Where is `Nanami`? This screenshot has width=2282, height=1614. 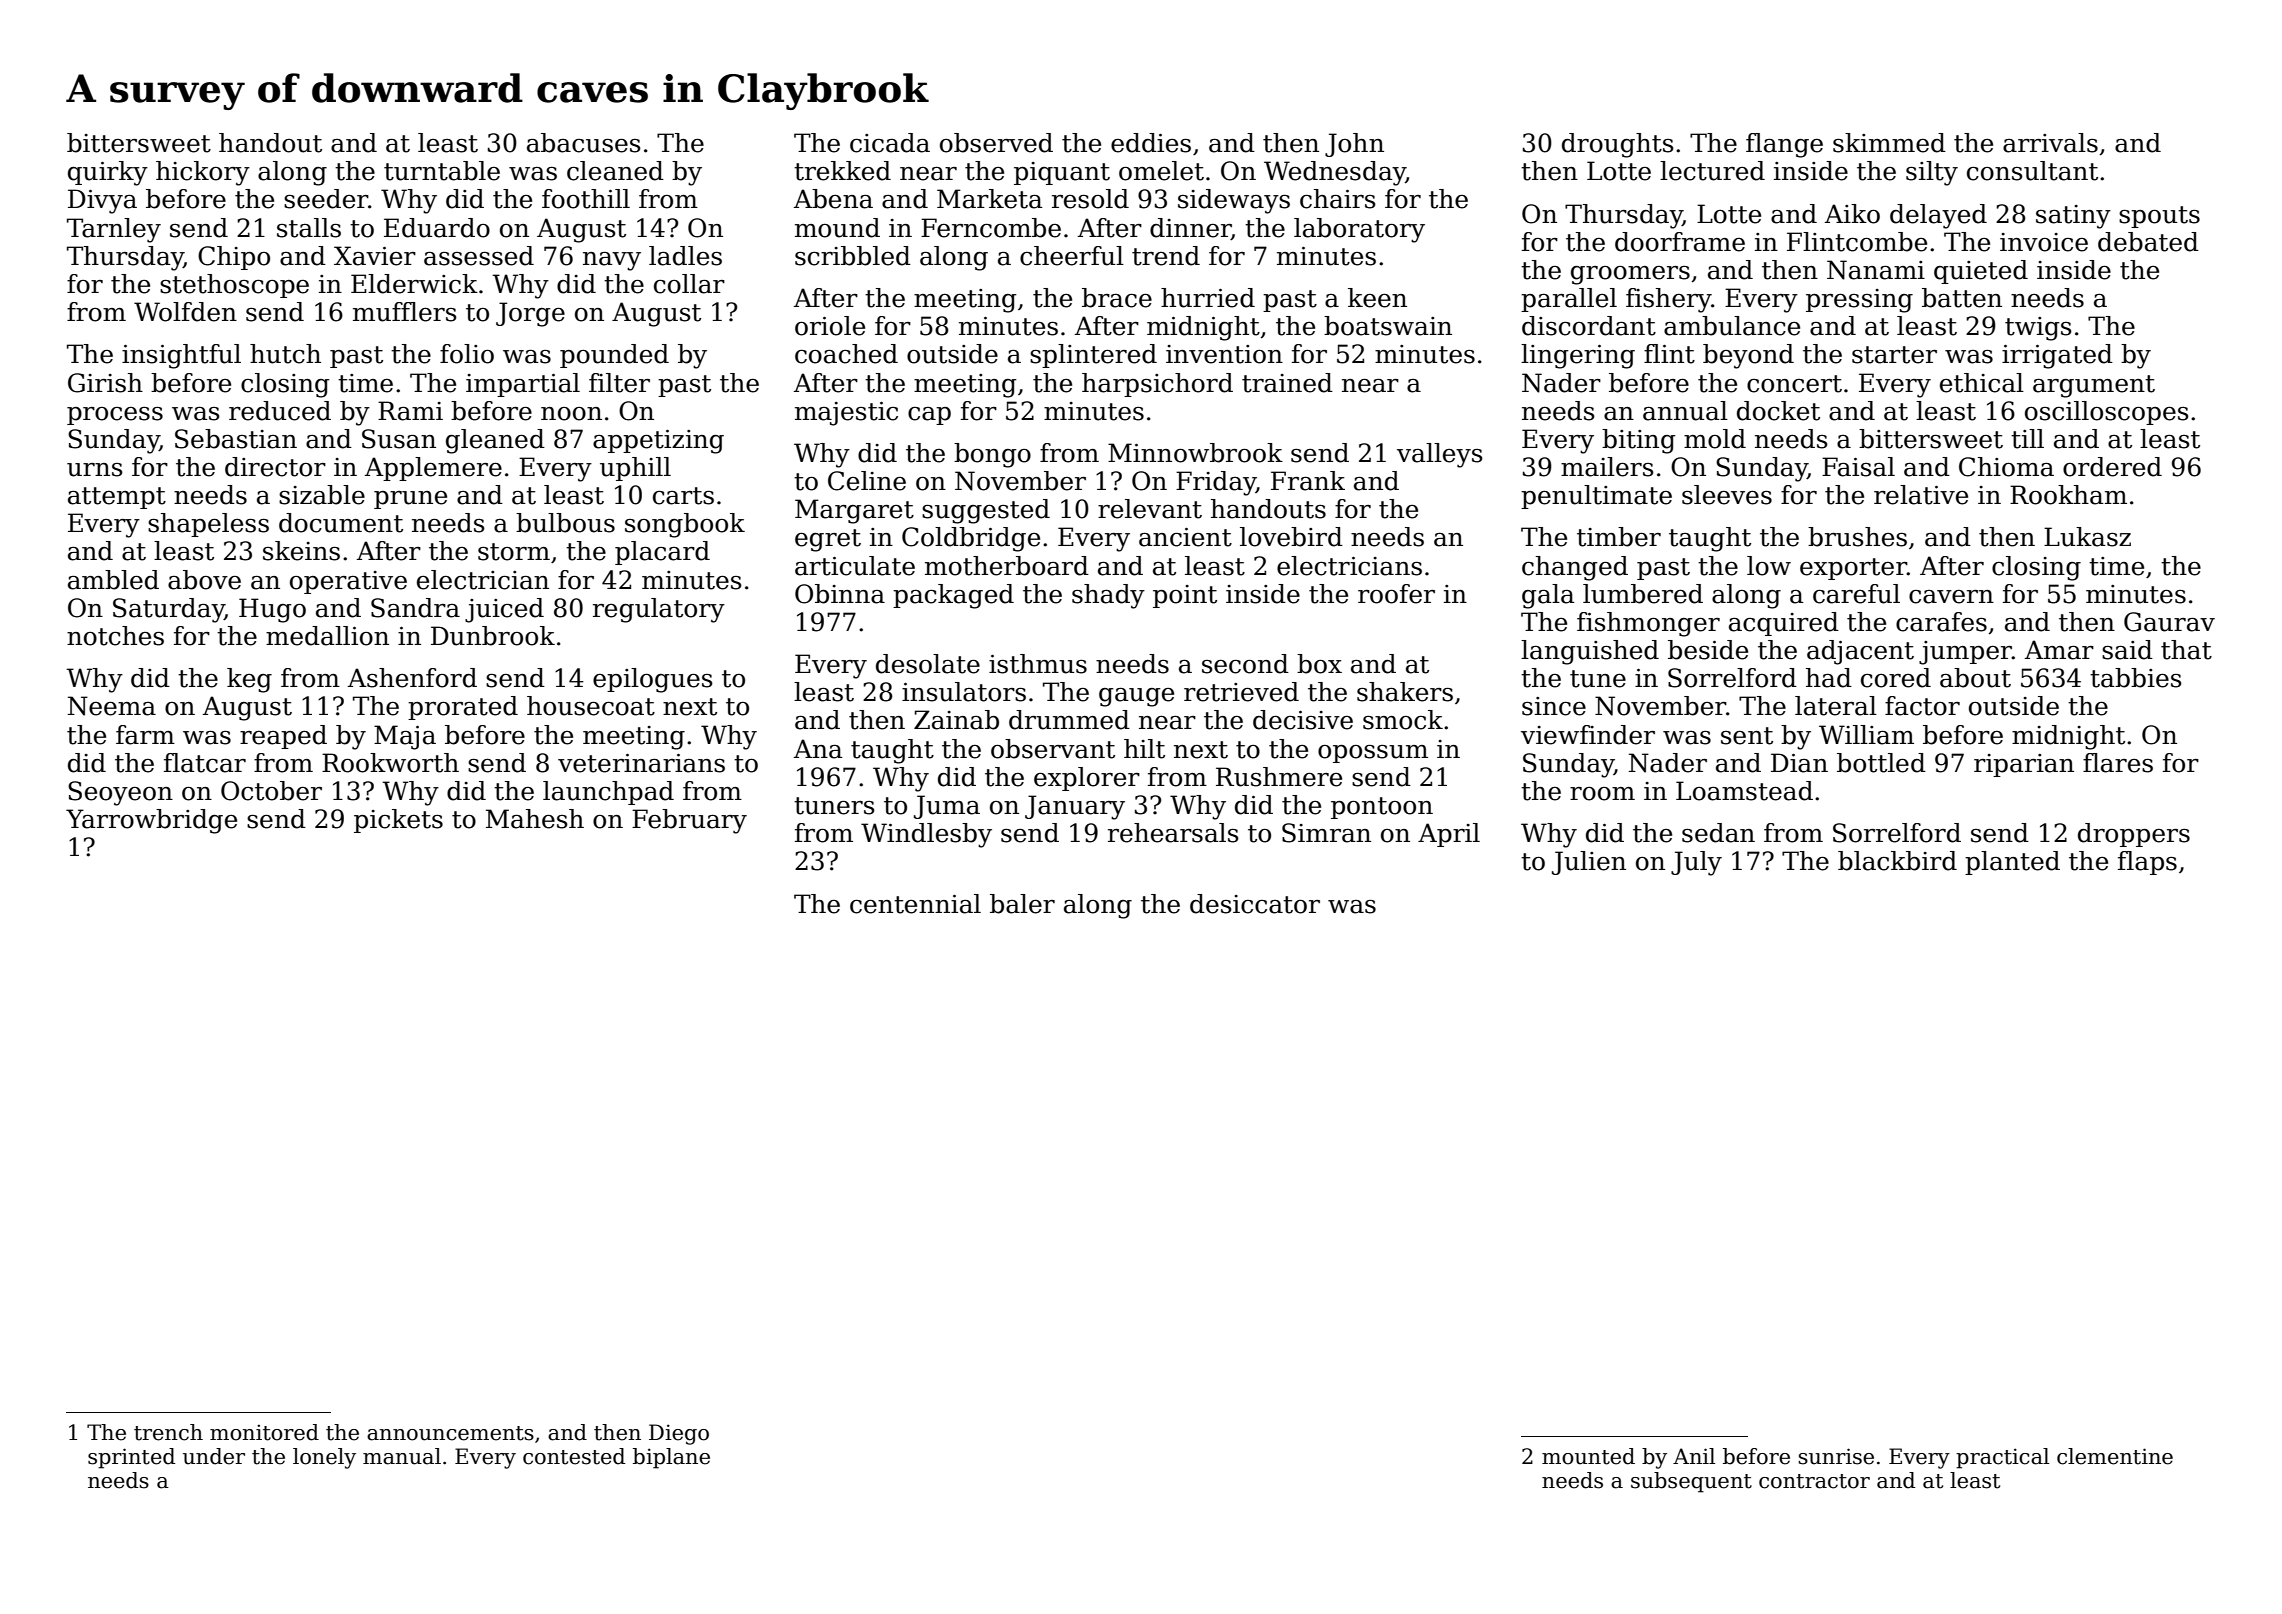
Nanami is located at coordinates (1876, 270).
